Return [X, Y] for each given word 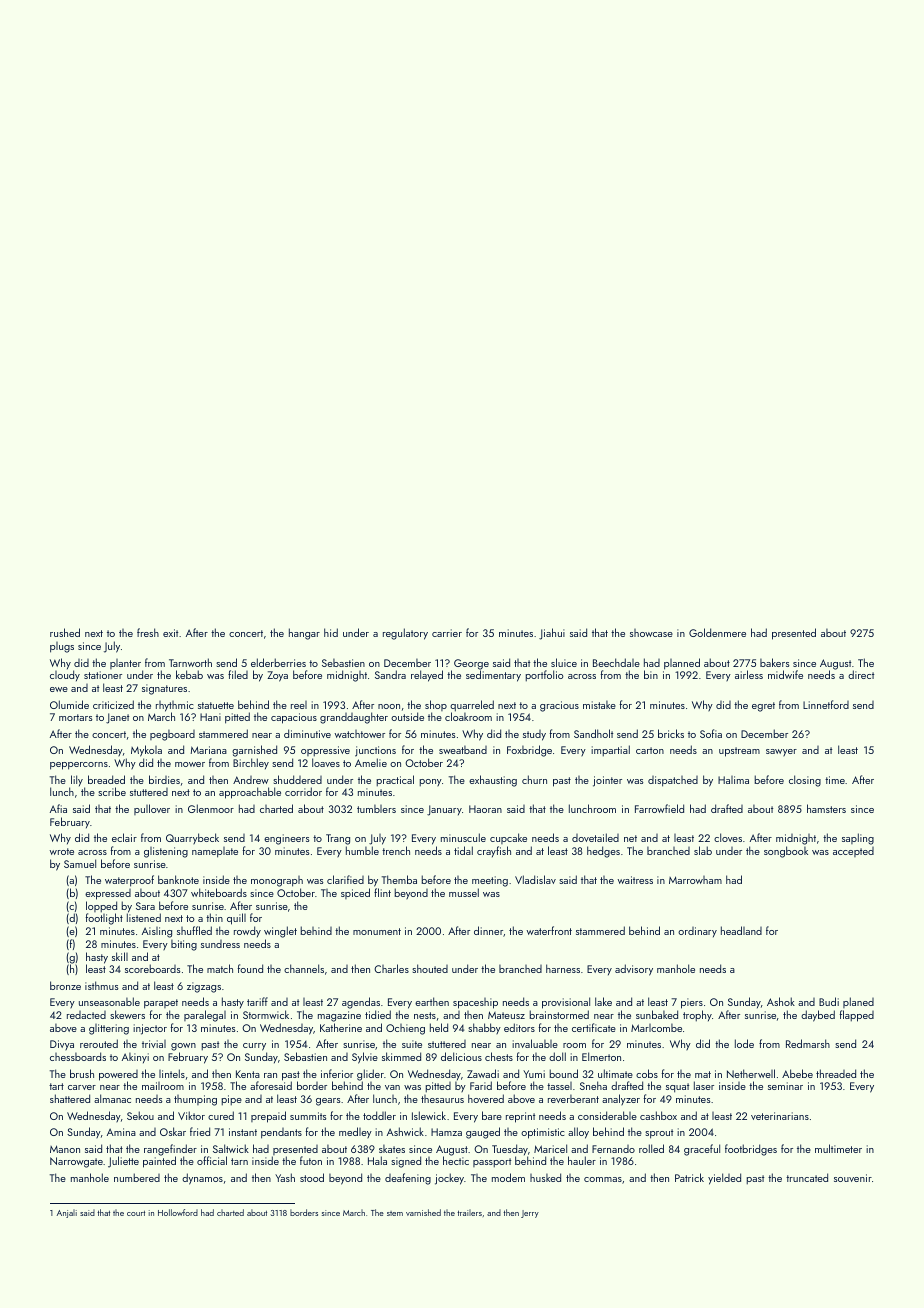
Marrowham [695, 880]
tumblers [376, 809]
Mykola [146, 751]
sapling [858, 839]
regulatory [405, 634]
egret [763, 707]
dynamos [202, 1179]
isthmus [101, 985]
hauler [582, 1160]
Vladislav [535, 879]
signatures [164, 689]
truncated [807, 1177]
